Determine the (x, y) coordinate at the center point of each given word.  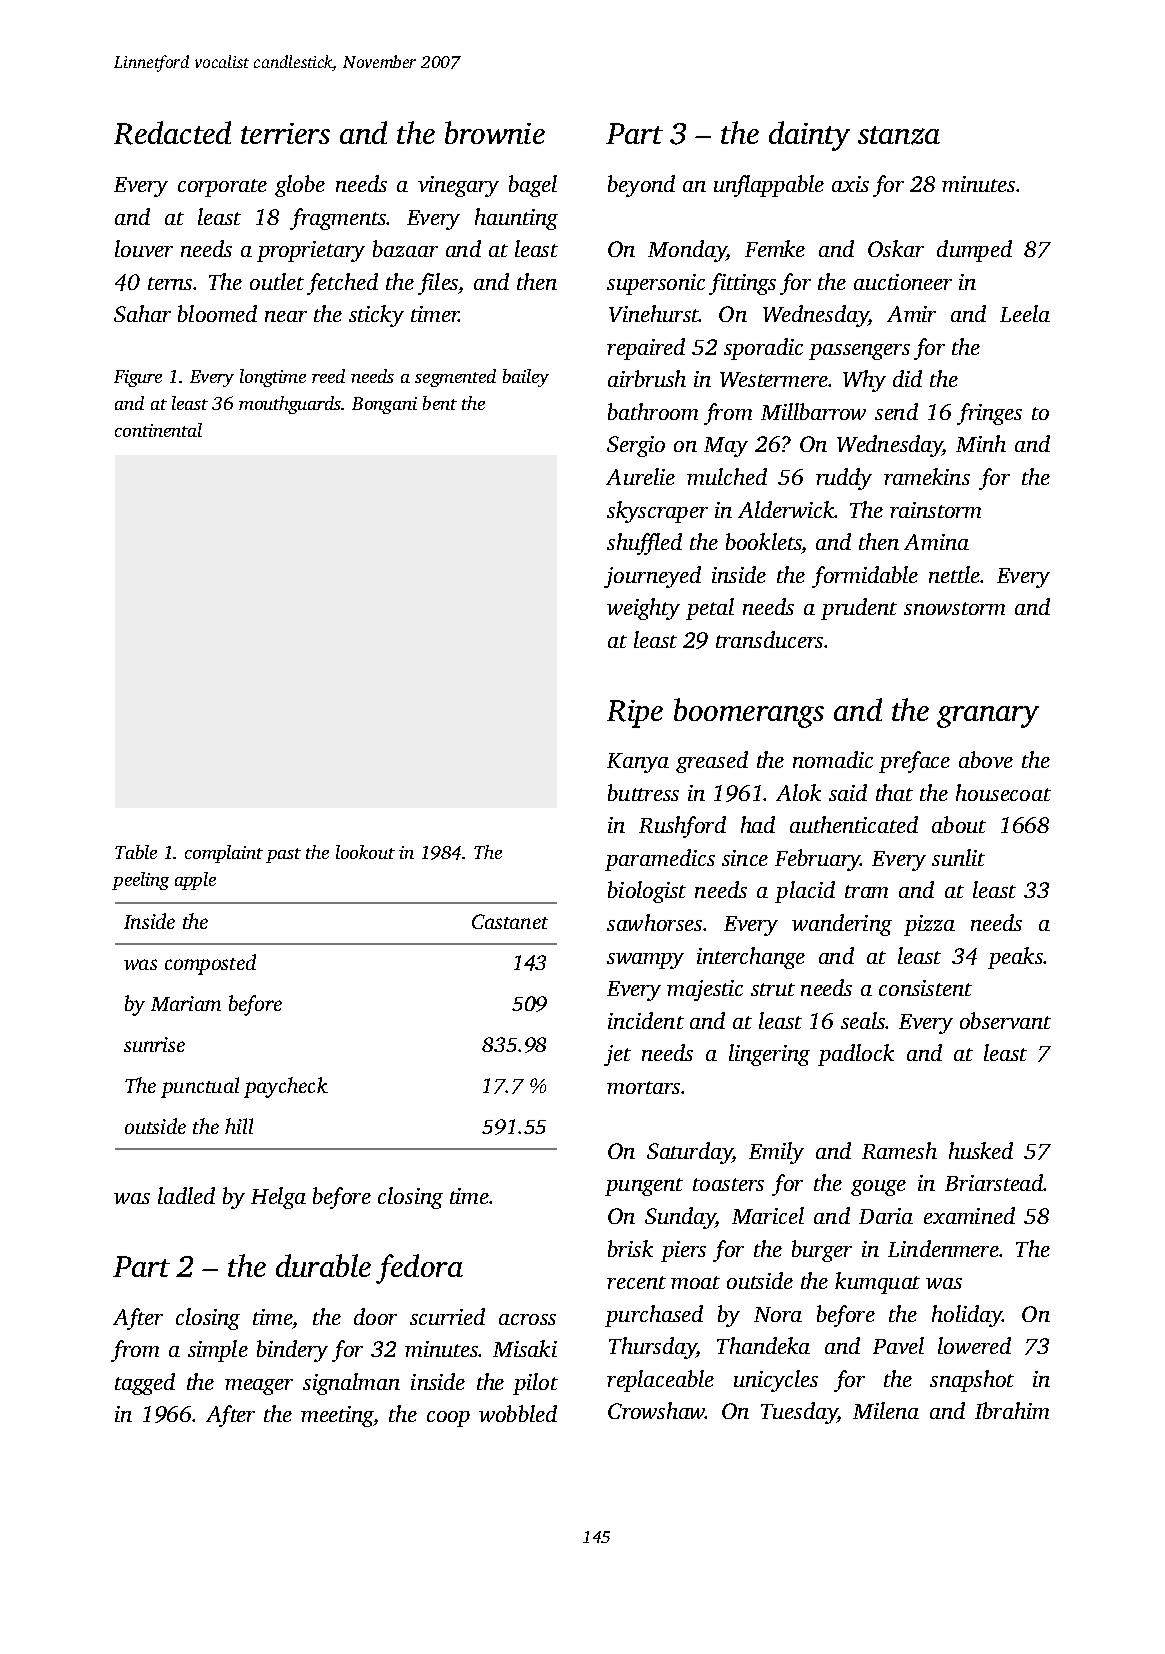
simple (218, 1351)
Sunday (680, 1218)
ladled (186, 1195)
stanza (899, 135)
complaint (224, 854)
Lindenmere (943, 1248)
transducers (769, 639)
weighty (643, 609)
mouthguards (290, 405)
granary (988, 717)
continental (158, 430)
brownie (495, 132)
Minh (981, 443)
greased (712, 762)
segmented (455, 378)
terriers (285, 133)
